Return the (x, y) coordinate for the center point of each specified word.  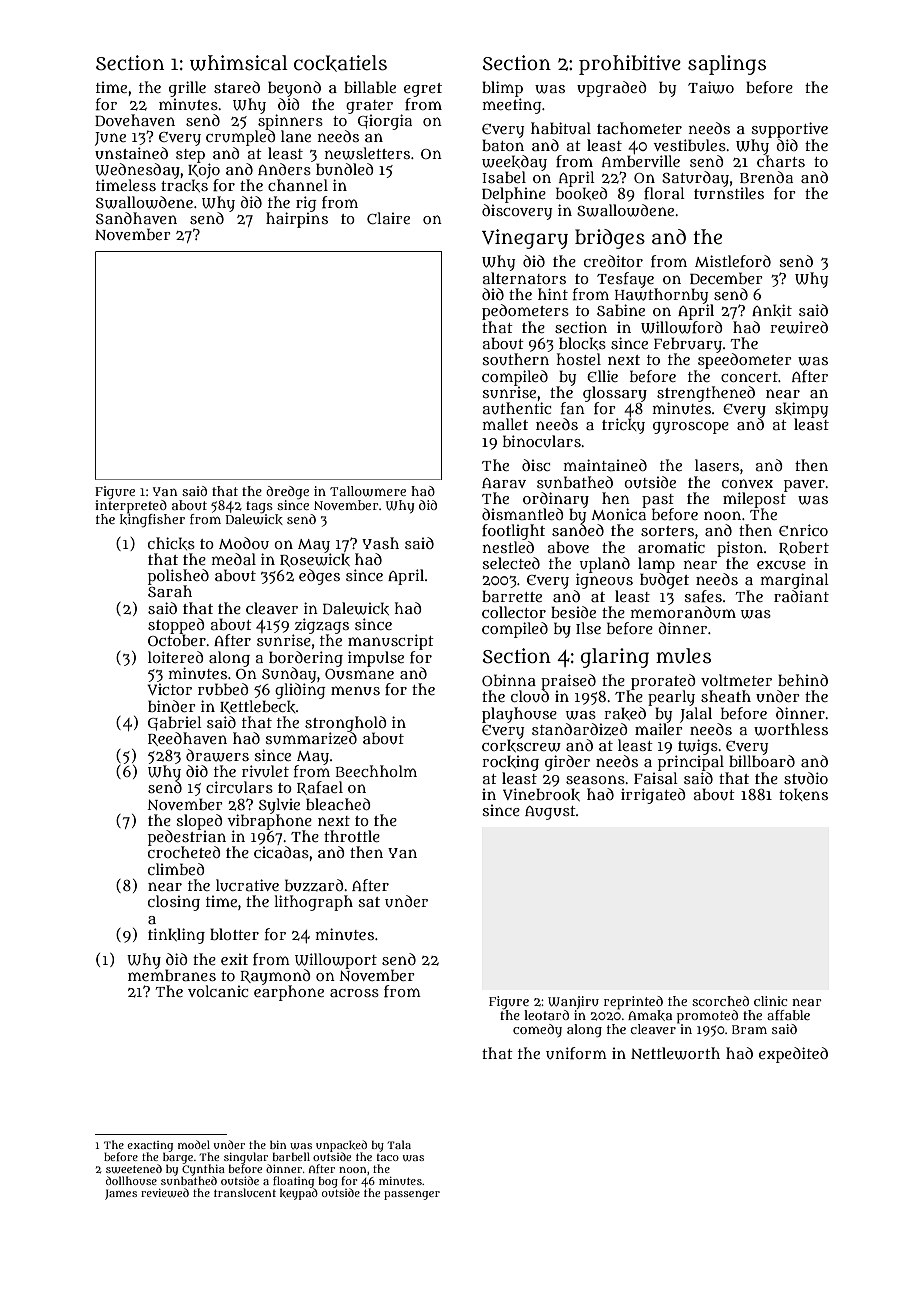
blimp (502, 89)
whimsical (239, 63)
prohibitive (630, 65)
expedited (793, 1055)
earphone (289, 993)
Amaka (650, 1015)
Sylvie (279, 806)
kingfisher (152, 520)
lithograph (313, 903)
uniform (576, 1053)
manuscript (391, 642)
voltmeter (736, 680)
